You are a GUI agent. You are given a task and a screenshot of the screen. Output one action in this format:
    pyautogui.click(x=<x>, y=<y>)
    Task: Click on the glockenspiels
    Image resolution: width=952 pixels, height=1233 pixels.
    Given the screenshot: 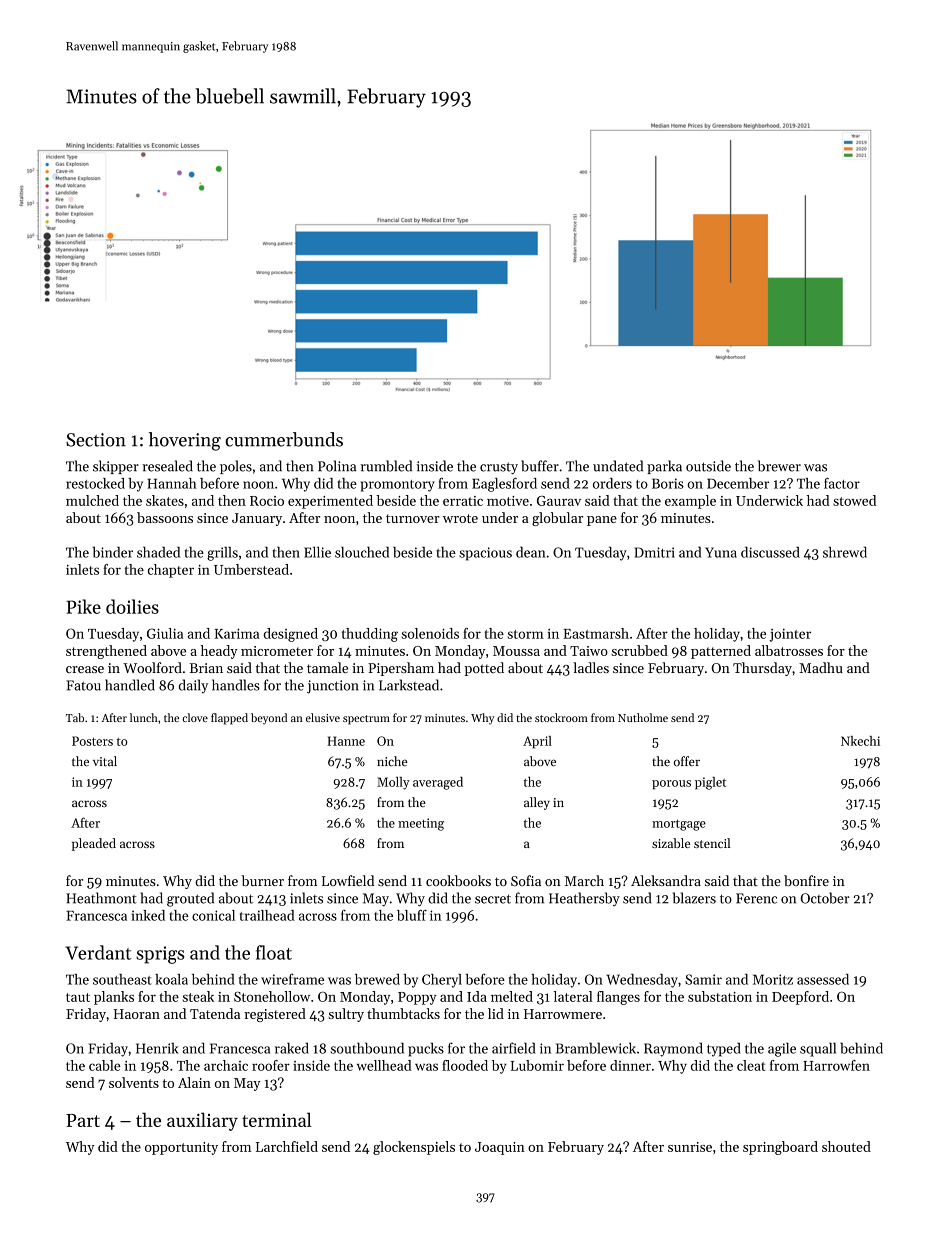 What is the action you would take?
    pyautogui.click(x=414, y=1148)
